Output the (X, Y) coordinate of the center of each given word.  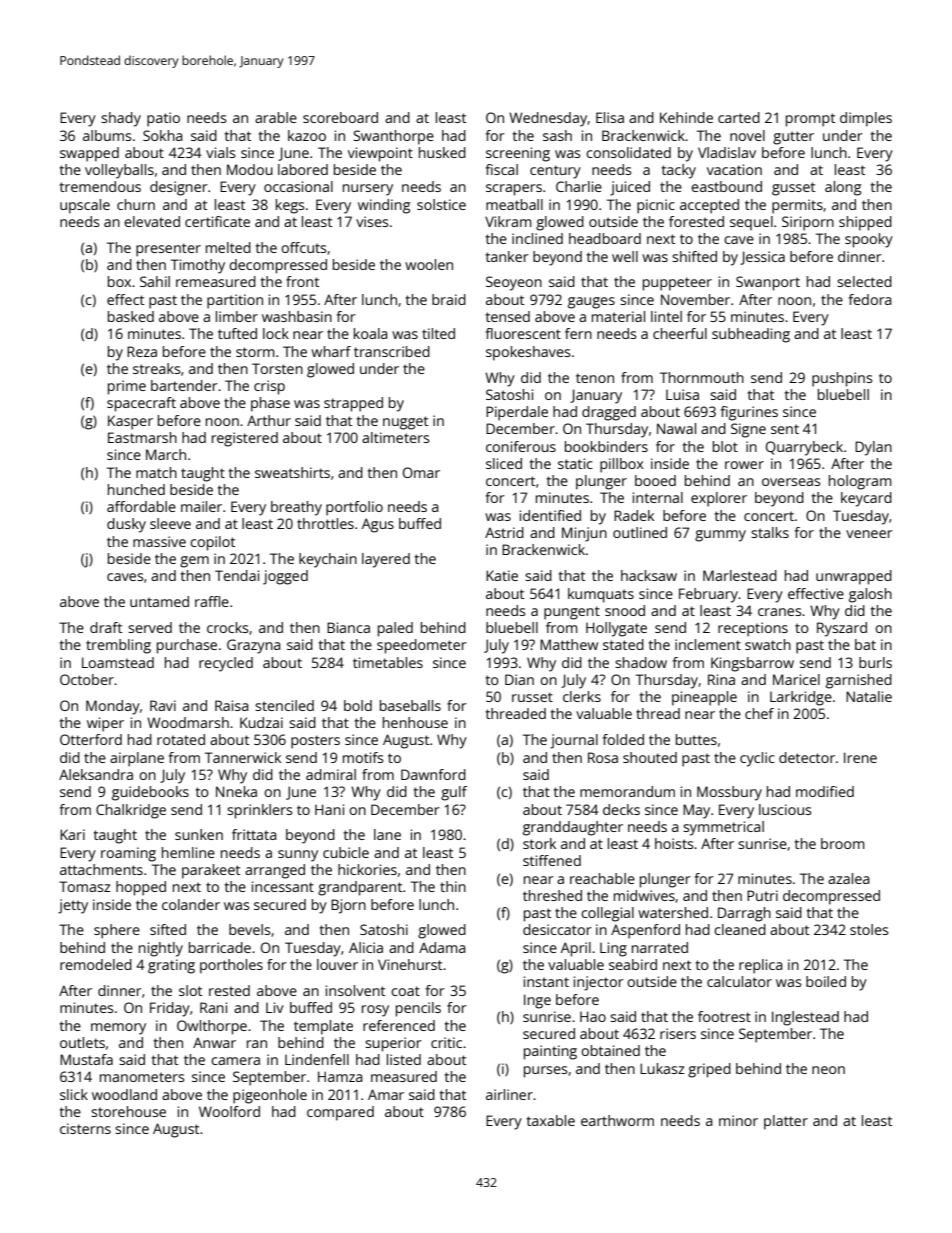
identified (550, 515)
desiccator (557, 929)
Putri (762, 895)
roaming (128, 854)
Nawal (676, 428)
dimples (866, 119)
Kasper (130, 422)
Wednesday (548, 119)
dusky (126, 525)
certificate (217, 221)
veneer (869, 534)
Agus (378, 525)
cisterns (85, 1128)
